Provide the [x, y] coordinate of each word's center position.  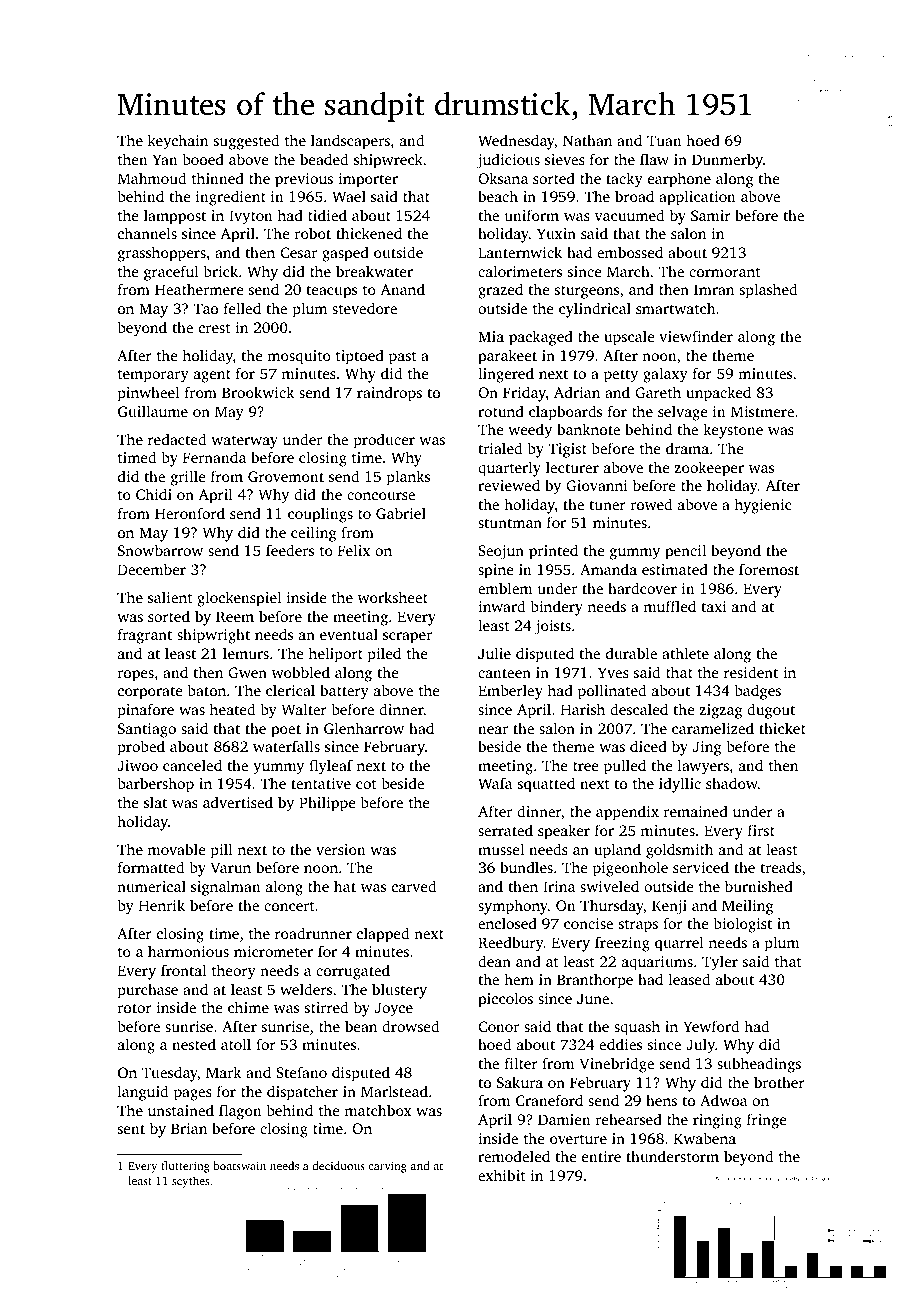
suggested [246, 142]
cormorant [725, 272]
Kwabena [705, 1138]
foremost [769, 569]
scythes [190, 1182]
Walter [304, 709]
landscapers [350, 142]
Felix [354, 550]
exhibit [502, 1175]
